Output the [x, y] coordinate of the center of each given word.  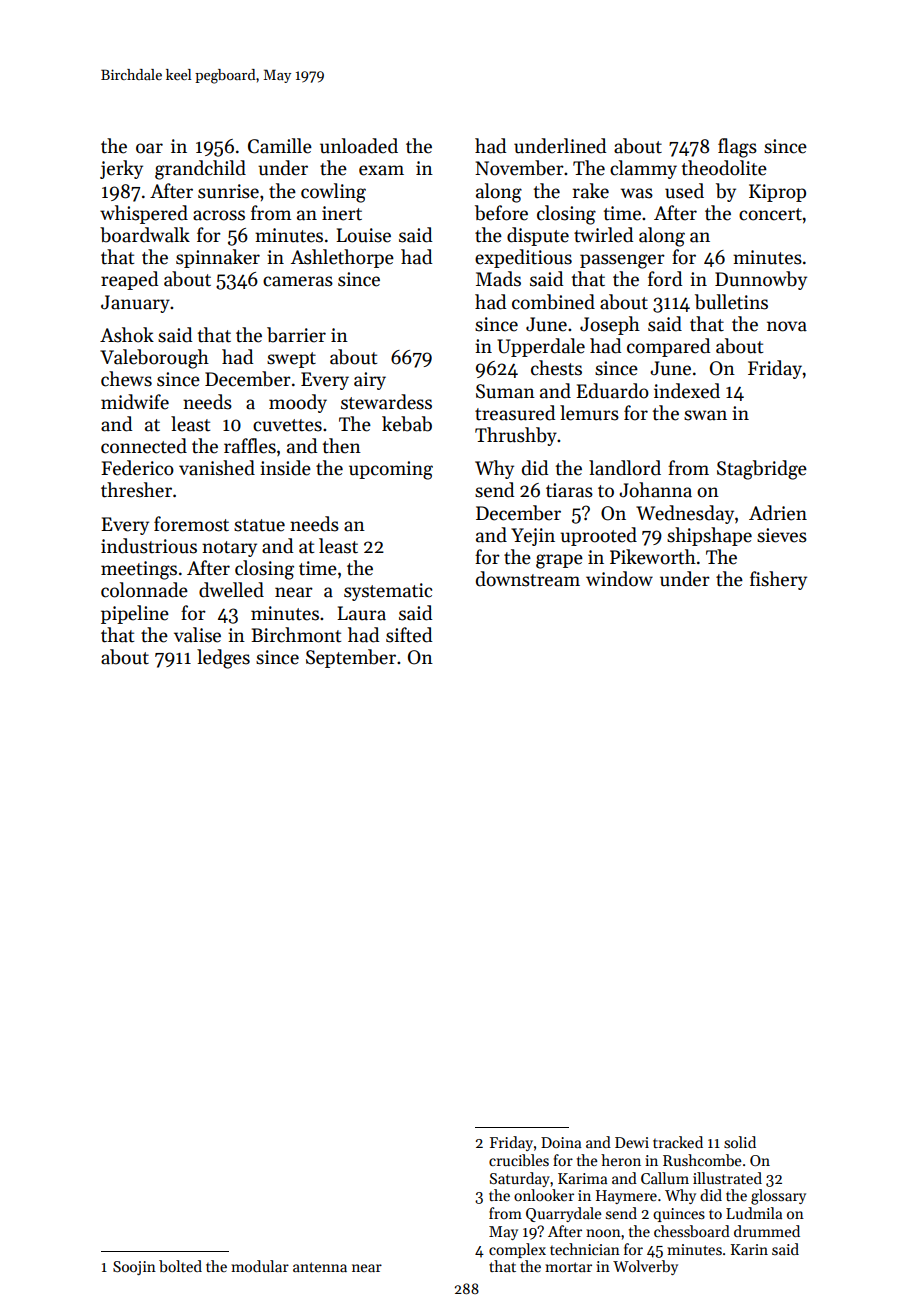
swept [291, 360]
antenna [320, 1267]
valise [197, 635]
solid [740, 1142]
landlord [625, 468]
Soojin [134, 1268]
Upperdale [541, 347]
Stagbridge [762, 470]
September [351, 658]
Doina [561, 1142]
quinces [679, 1215]
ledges [223, 659]
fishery [778, 580]
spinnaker [218, 258]
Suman [505, 391]
